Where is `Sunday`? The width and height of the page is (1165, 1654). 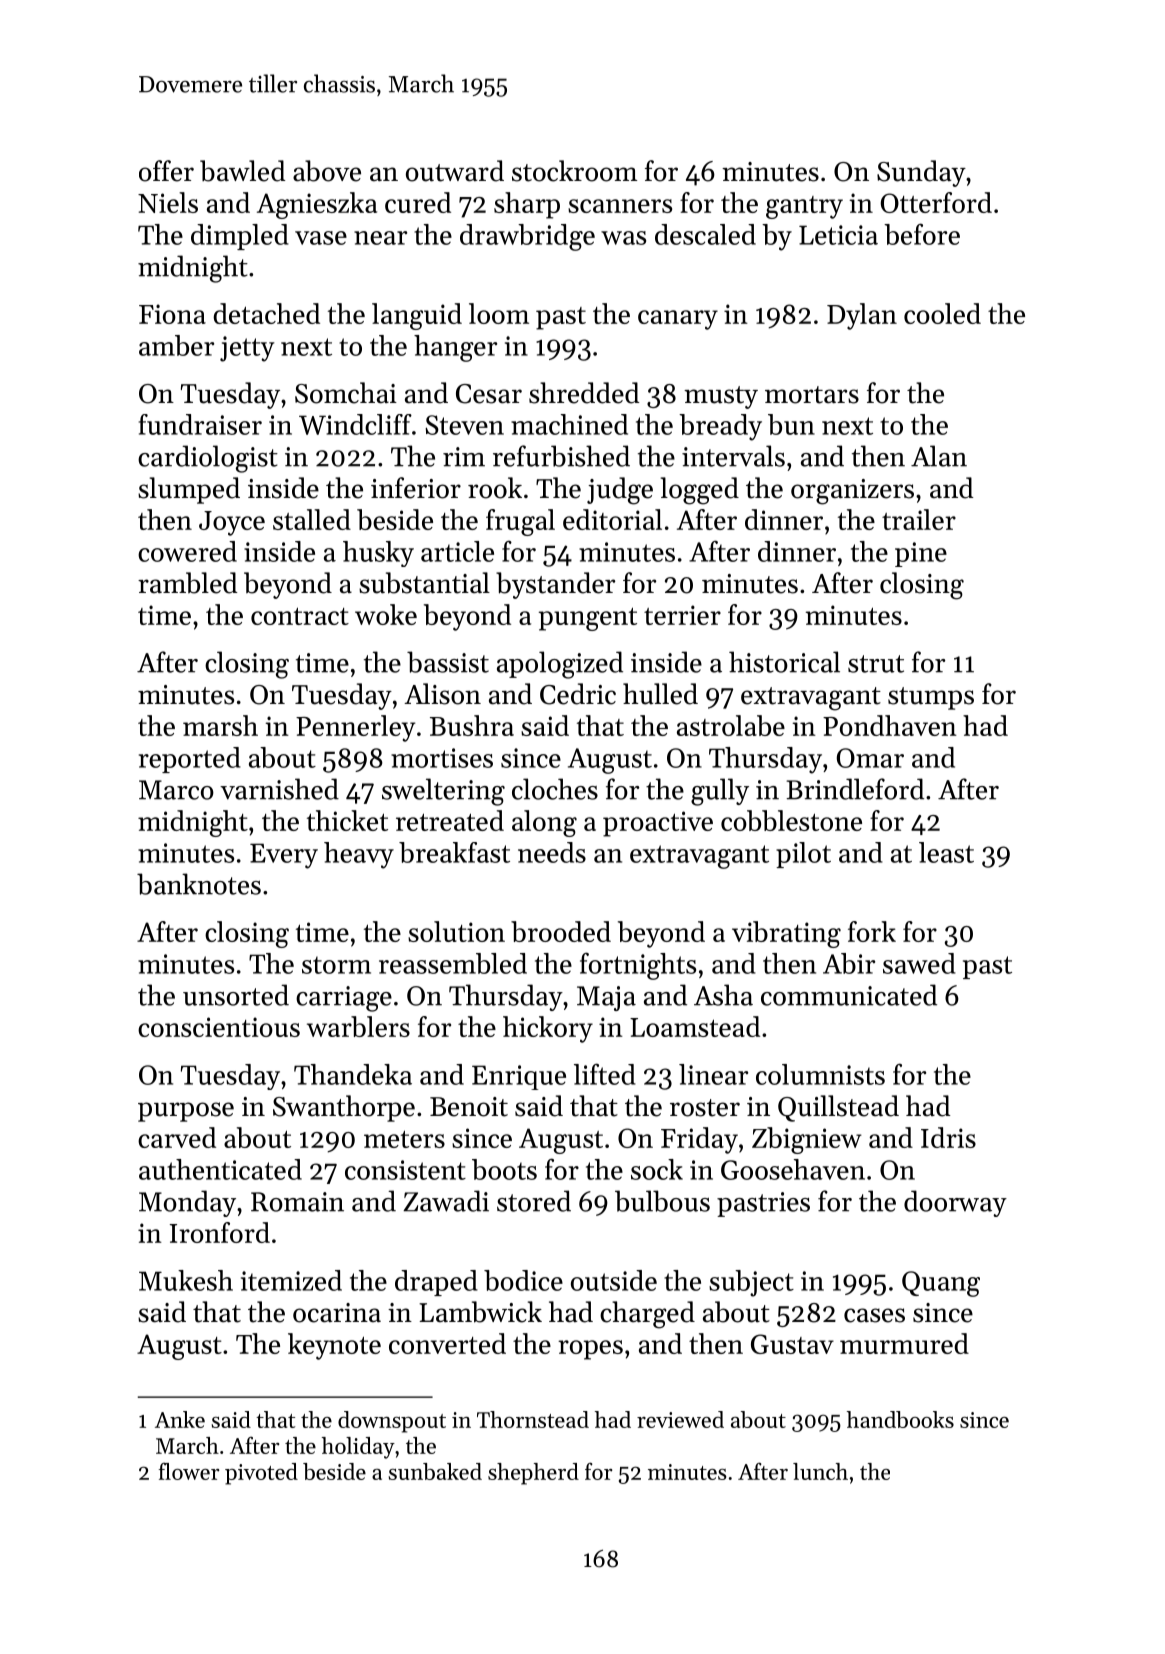
Sunday is located at coordinates (921, 173).
